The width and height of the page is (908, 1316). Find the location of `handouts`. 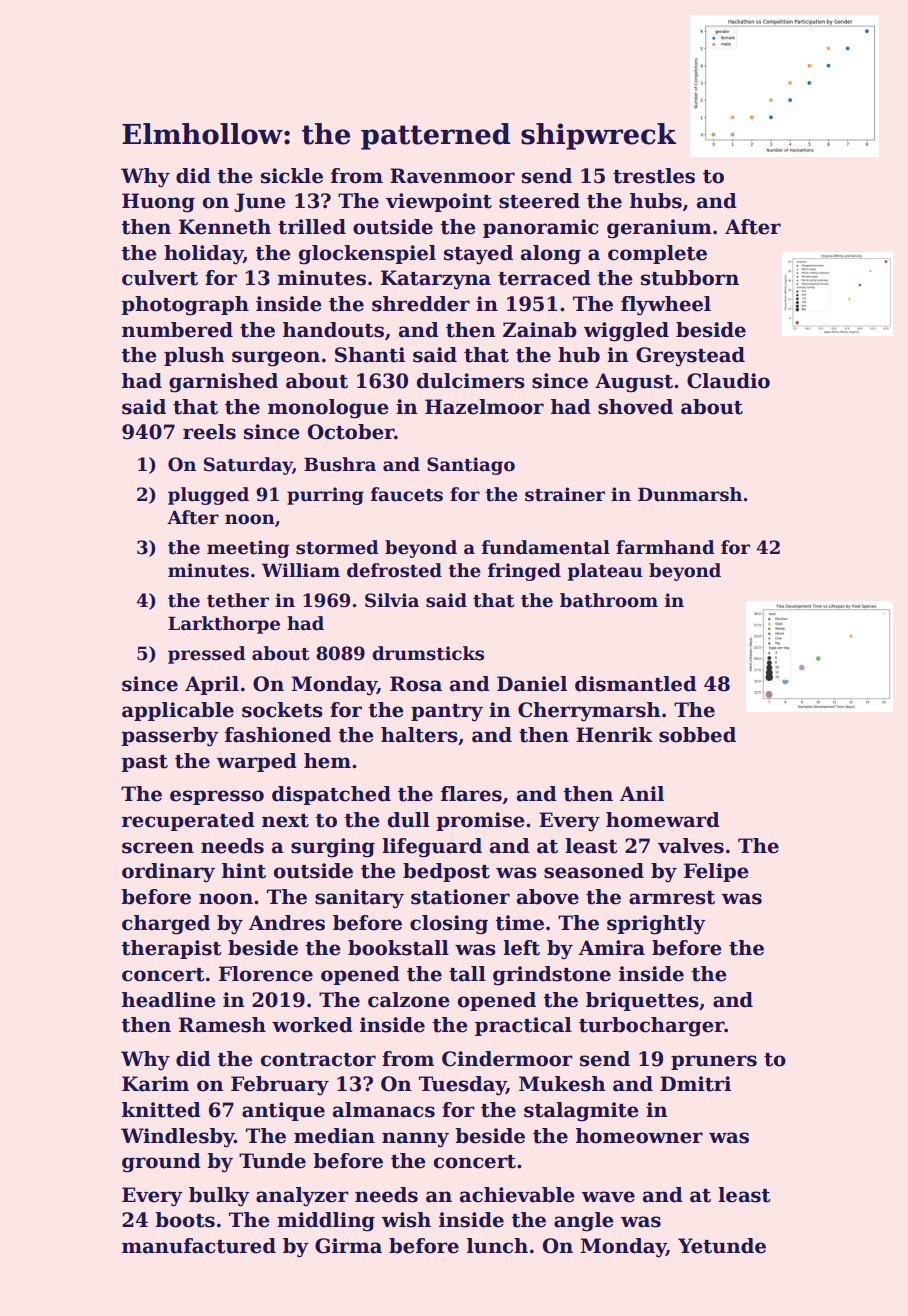

handouts is located at coordinates (333, 330).
